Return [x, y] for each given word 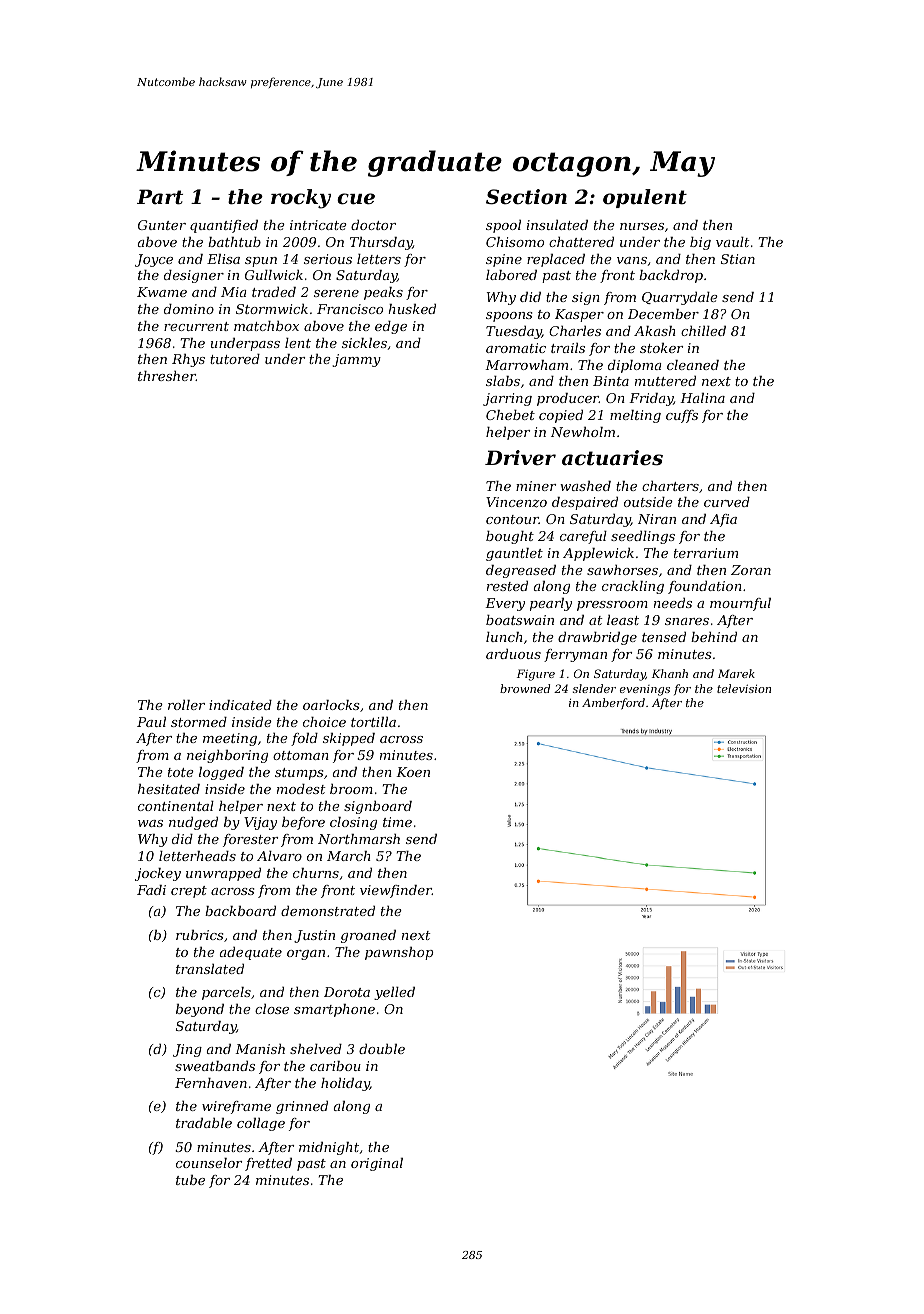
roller [186, 705]
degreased [521, 571]
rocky [301, 199]
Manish [260, 1049]
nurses [642, 226]
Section [526, 197]
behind [714, 637]
